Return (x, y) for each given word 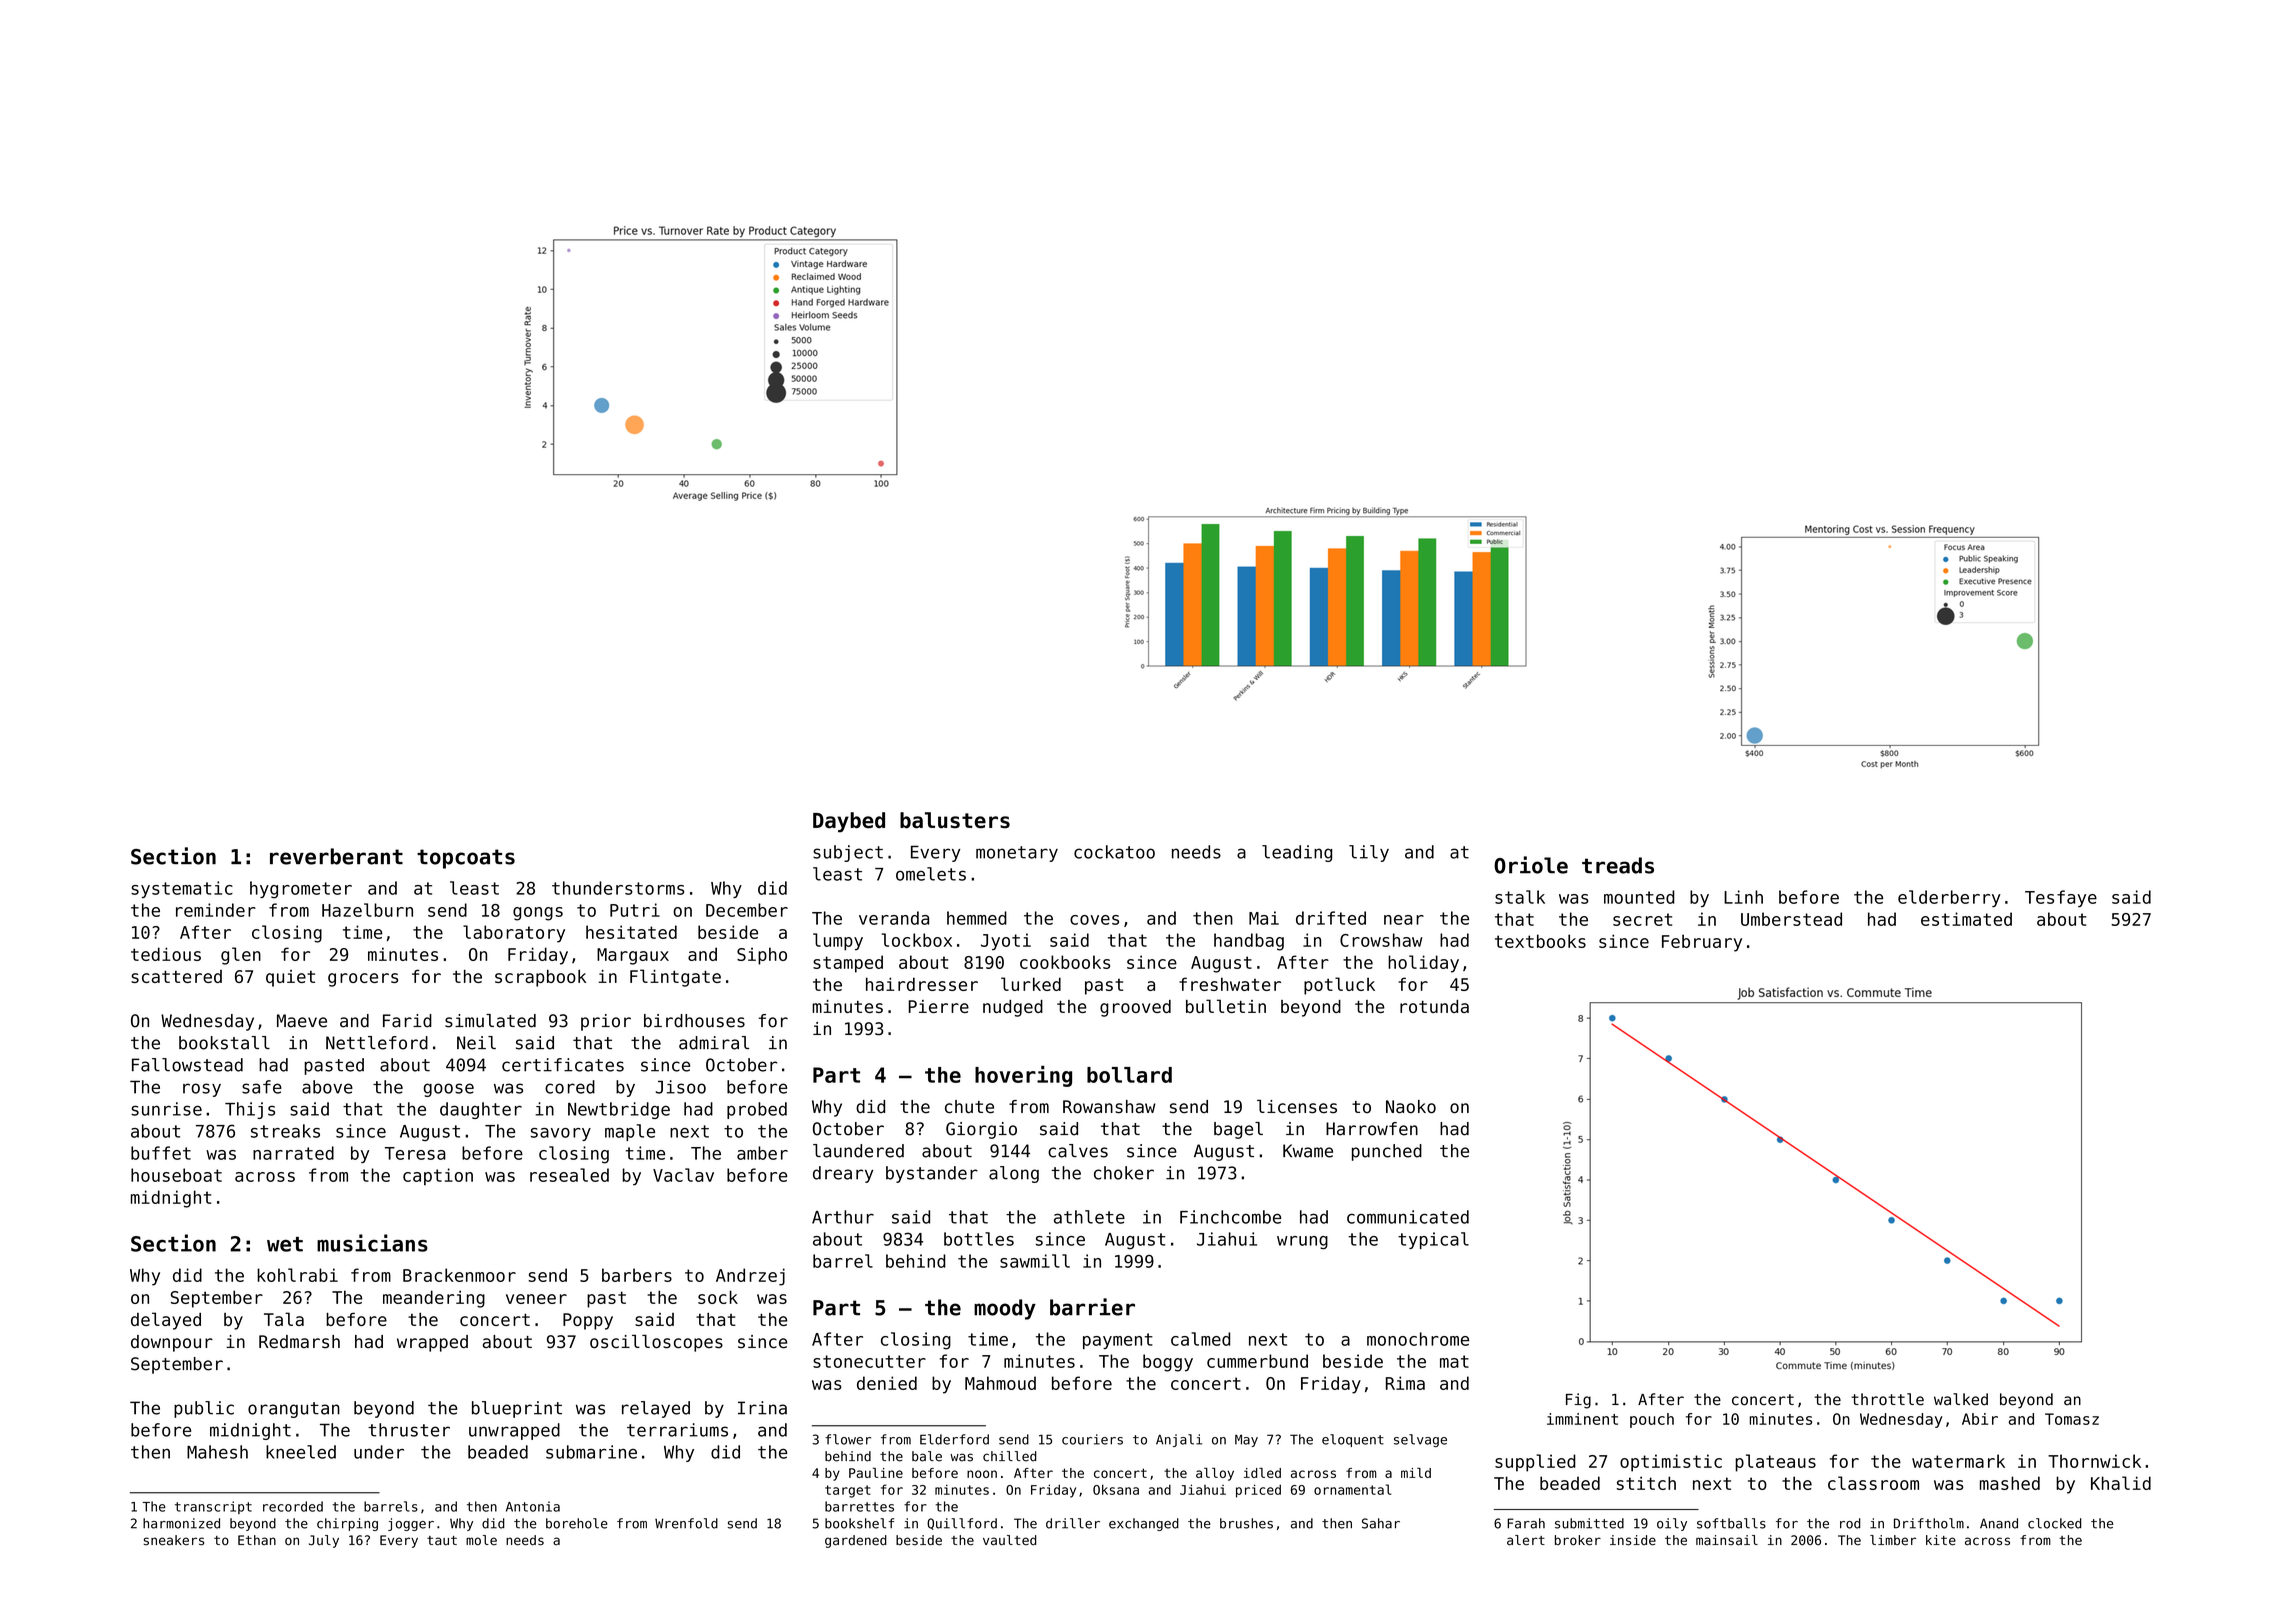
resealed (569, 1175)
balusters (955, 820)
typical (1433, 1240)
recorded (293, 1506)
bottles (979, 1239)
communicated (1408, 1217)
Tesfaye (2061, 898)
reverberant (336, 856)
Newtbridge (619, 1110)
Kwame (1308, 1151)
